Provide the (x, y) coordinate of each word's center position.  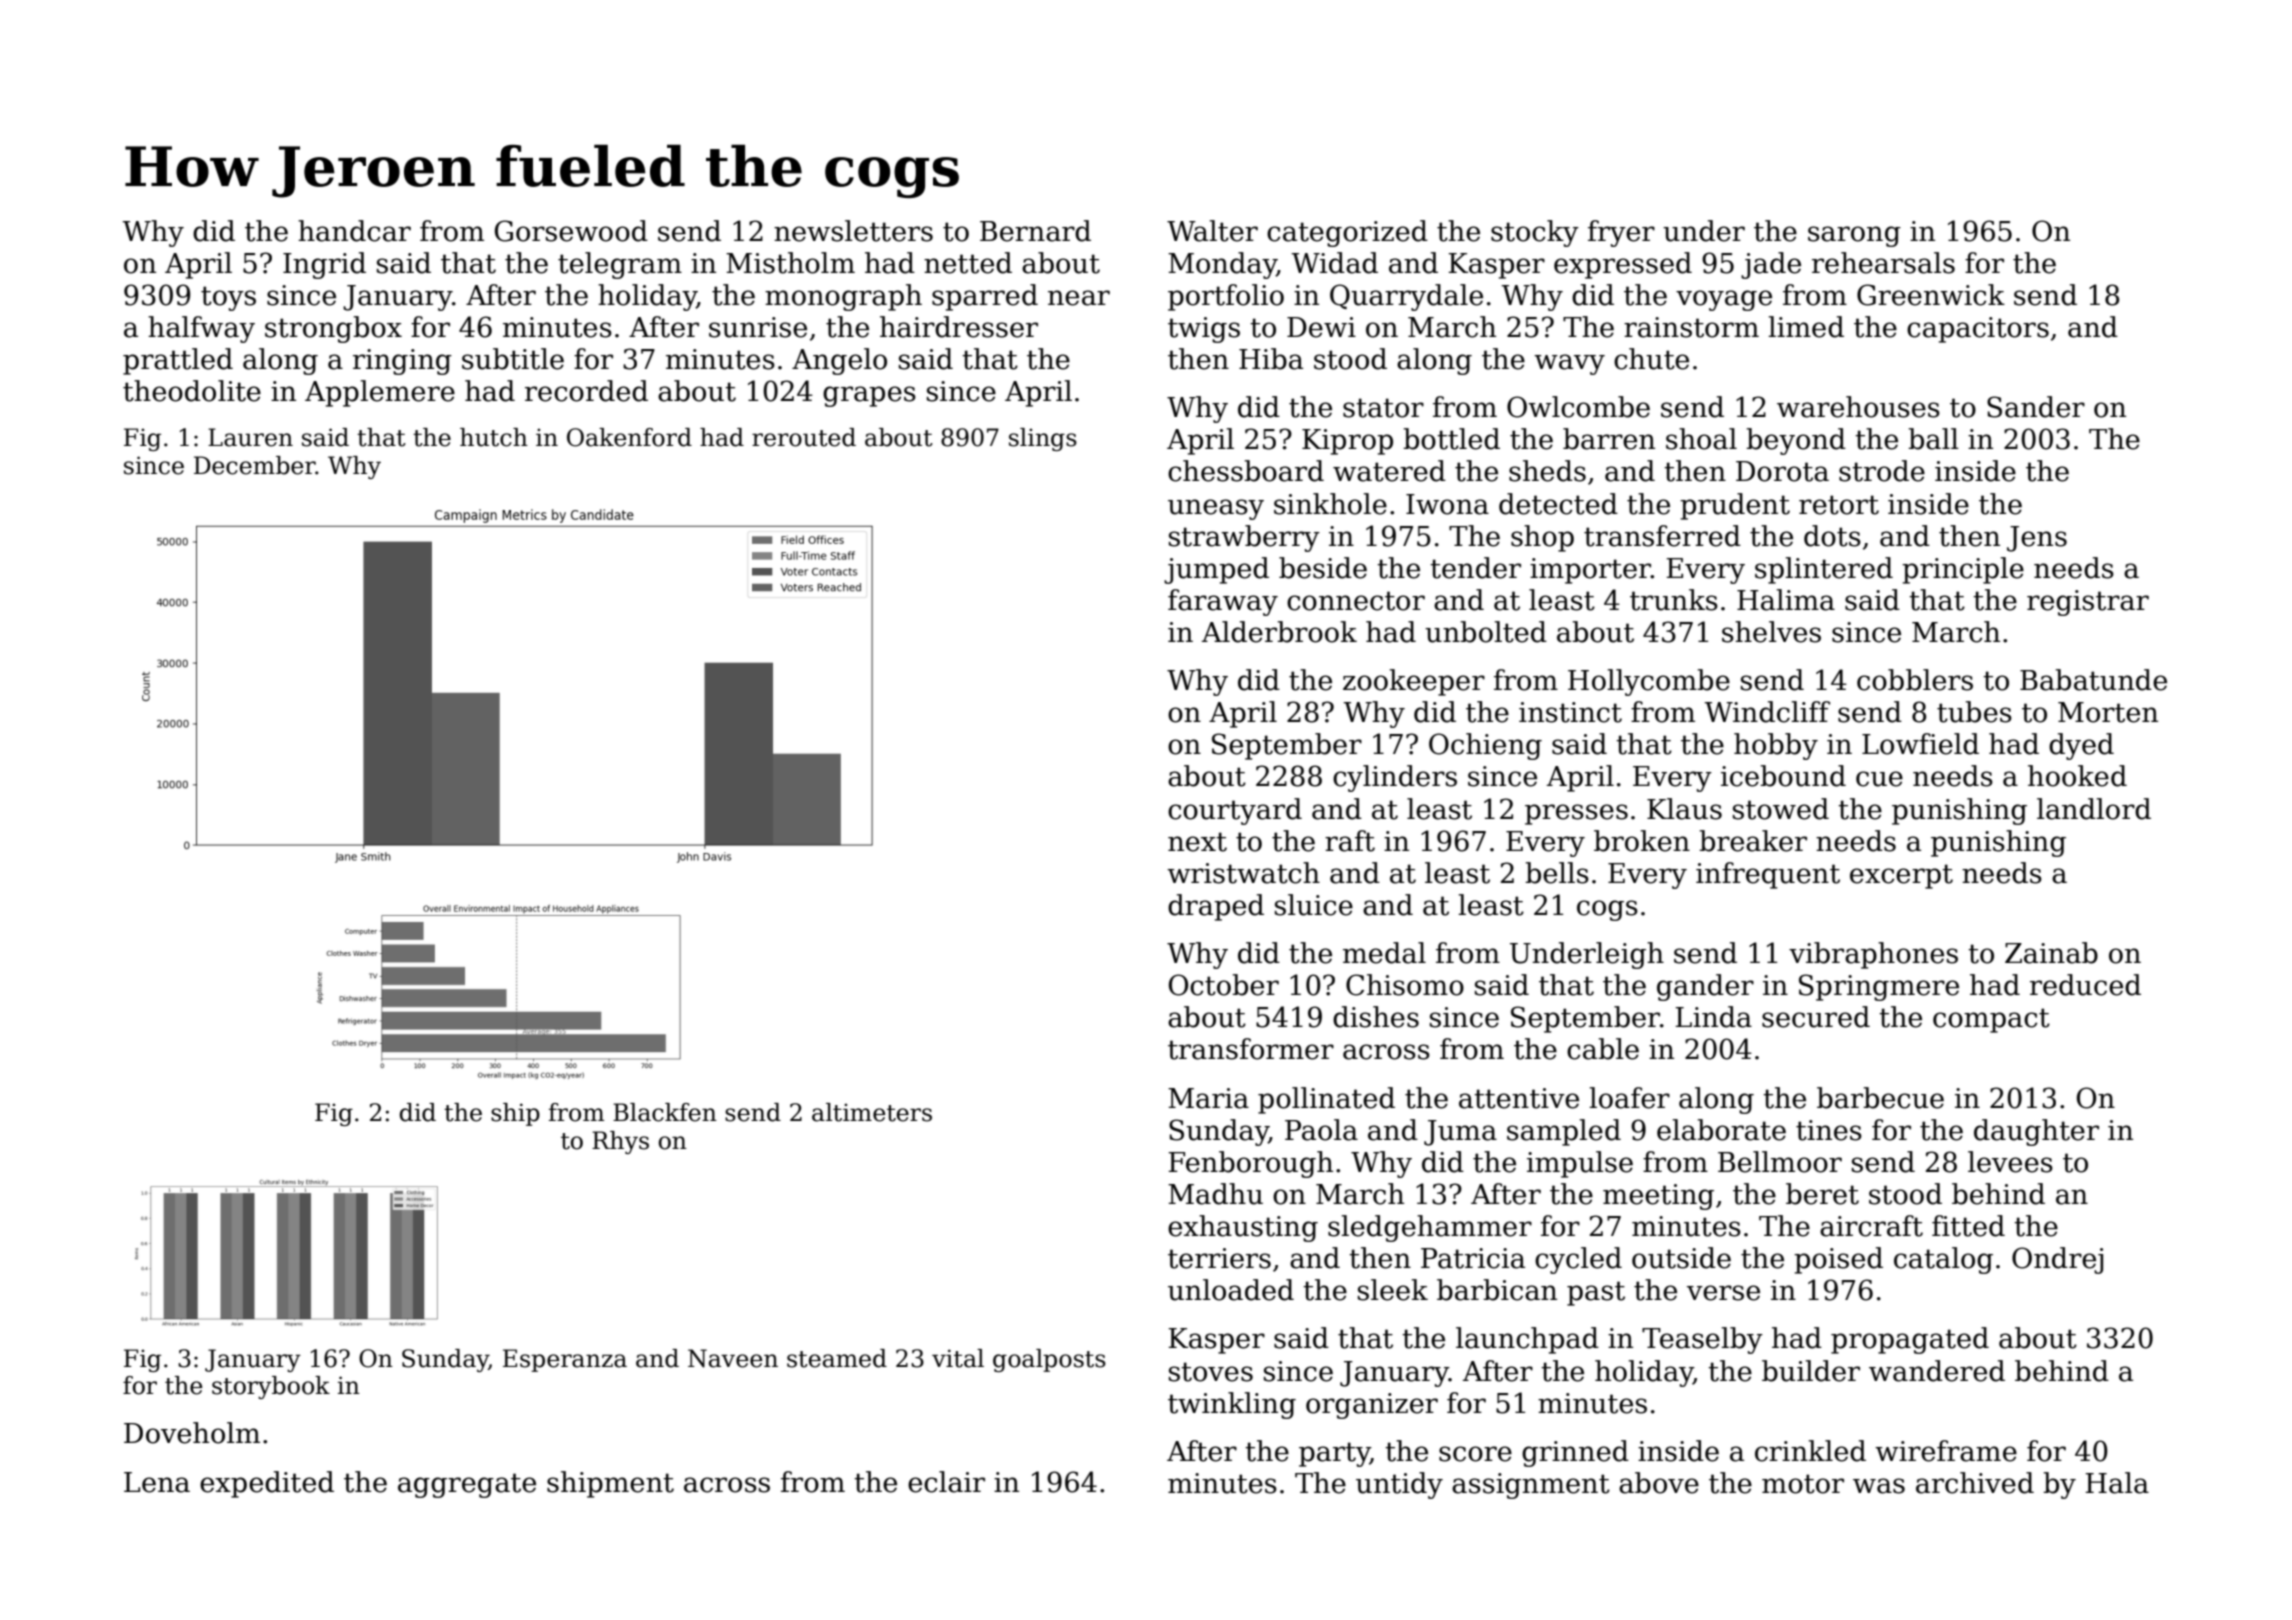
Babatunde (2093, 680)
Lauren (250, 437)
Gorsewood (571, 231)
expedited (267, 1484)
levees (2010, 1162)
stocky (1535, 233)
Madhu (1215, 1194)
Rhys (620, 1142)
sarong (1854, 236)
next (1197, 842)
